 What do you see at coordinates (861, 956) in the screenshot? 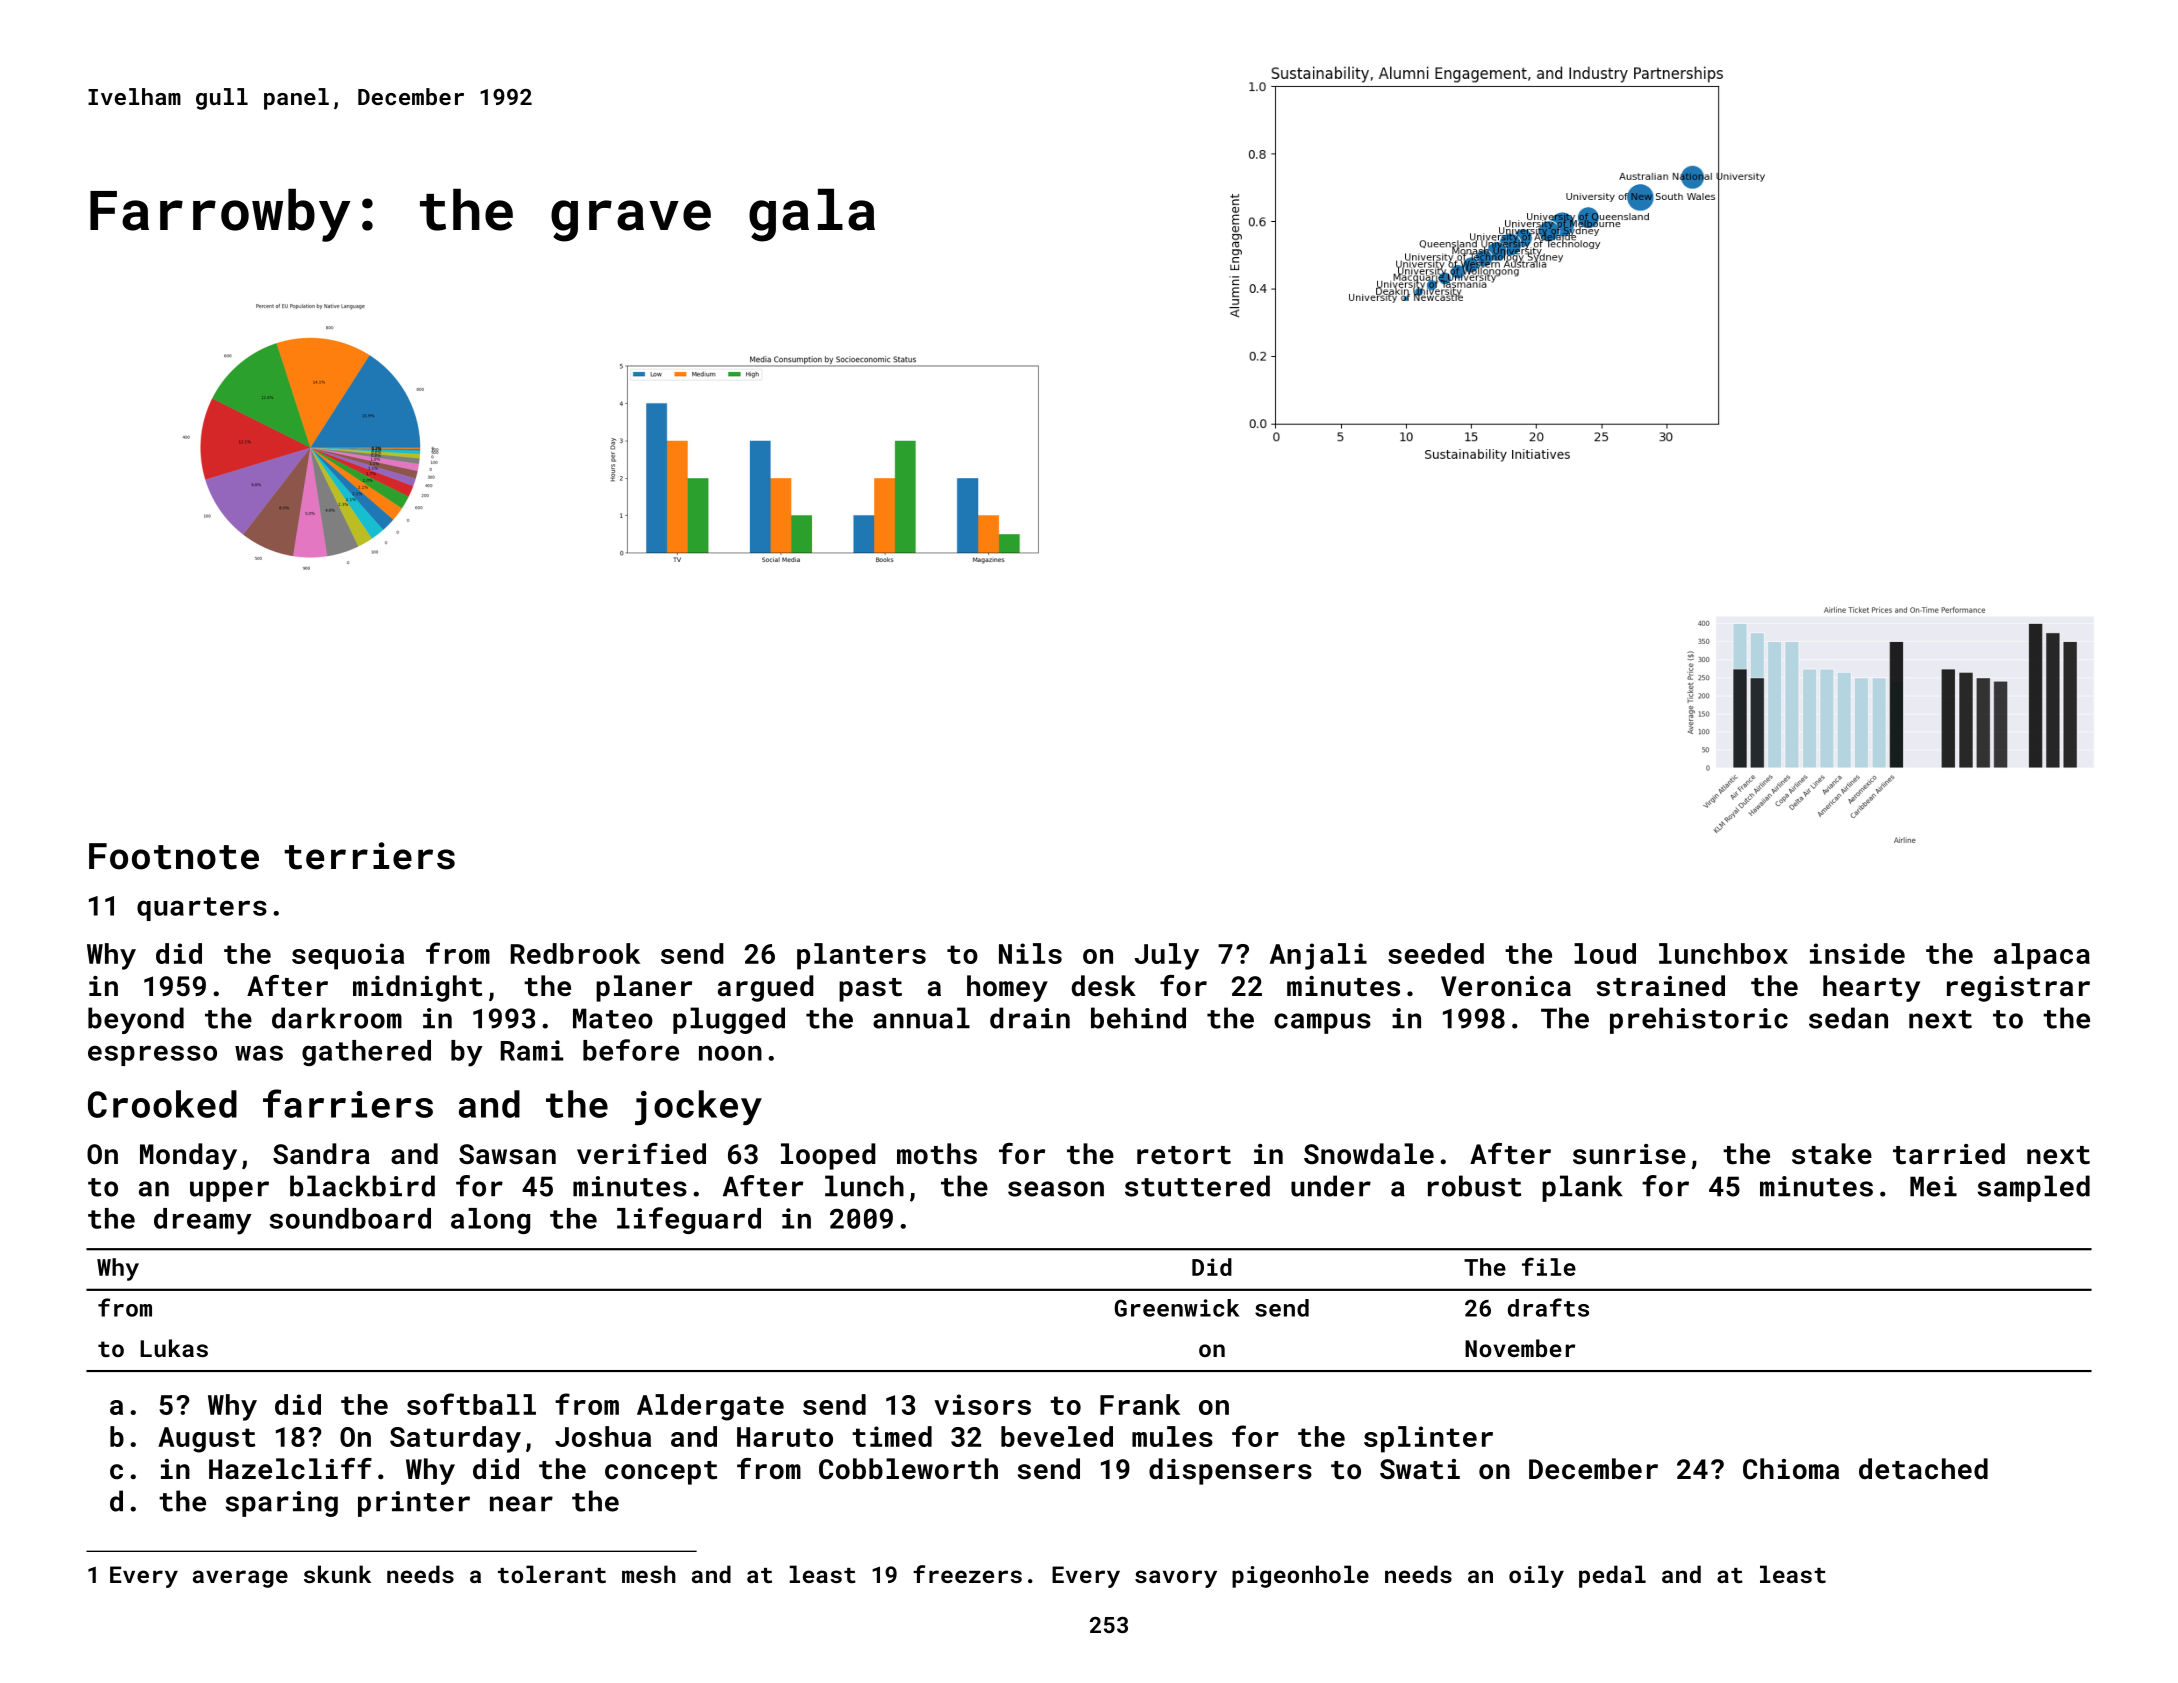
I see `planters` at bounding box center [861, 956].
